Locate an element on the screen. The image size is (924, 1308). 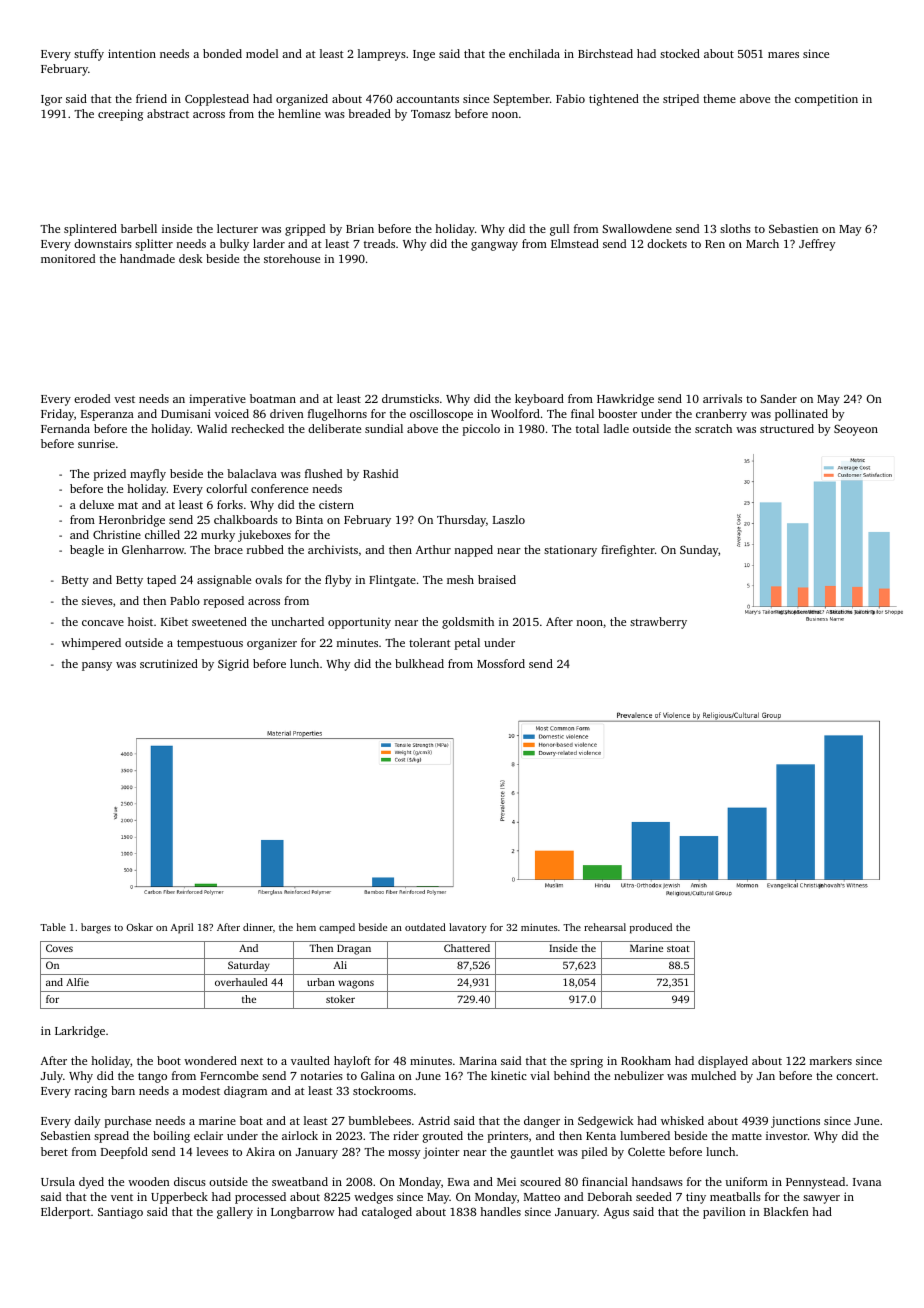
mesh is located at coordinates (460, 579).
